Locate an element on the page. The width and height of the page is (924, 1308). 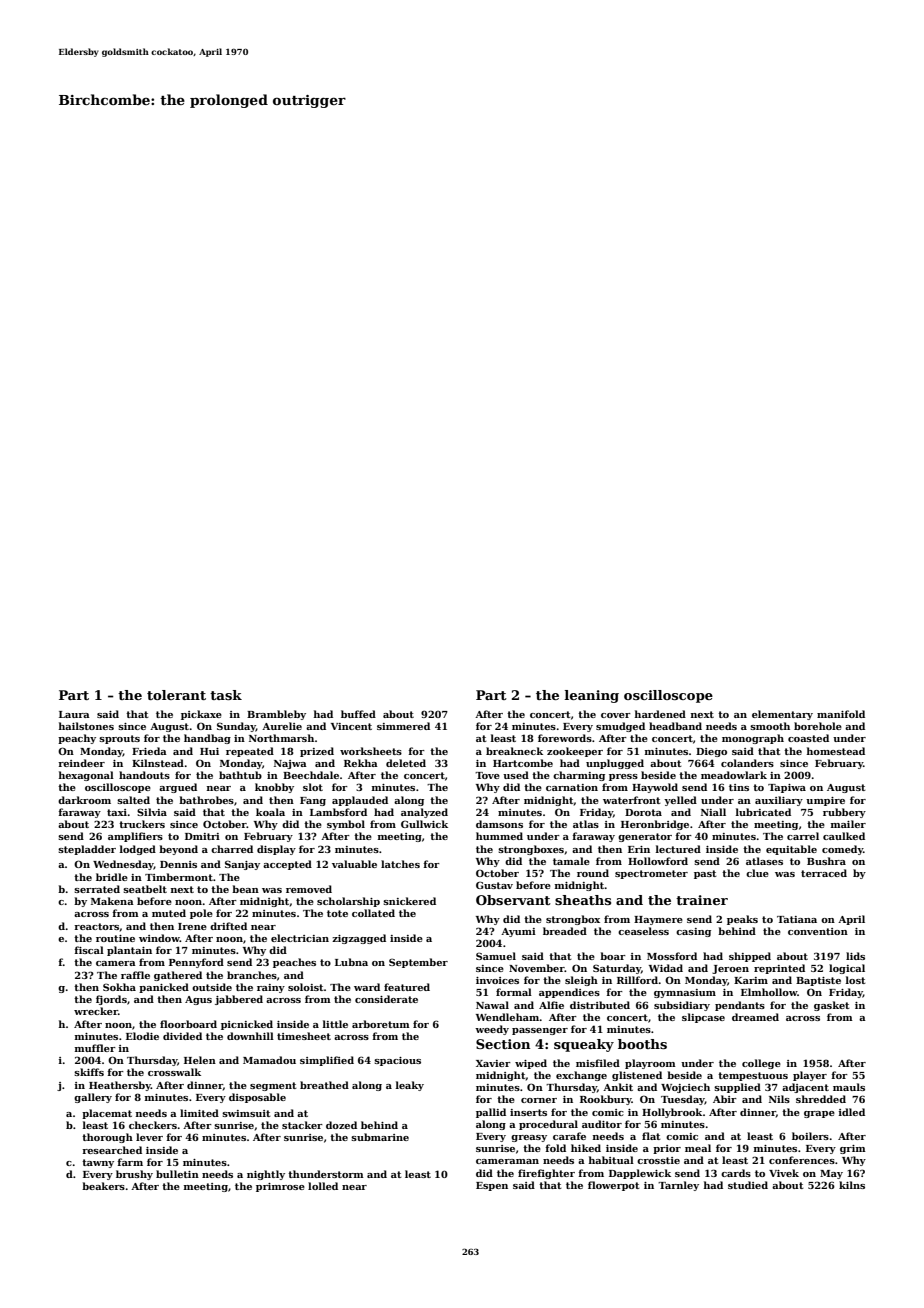
Laura is located at coordinates (74, 714).
